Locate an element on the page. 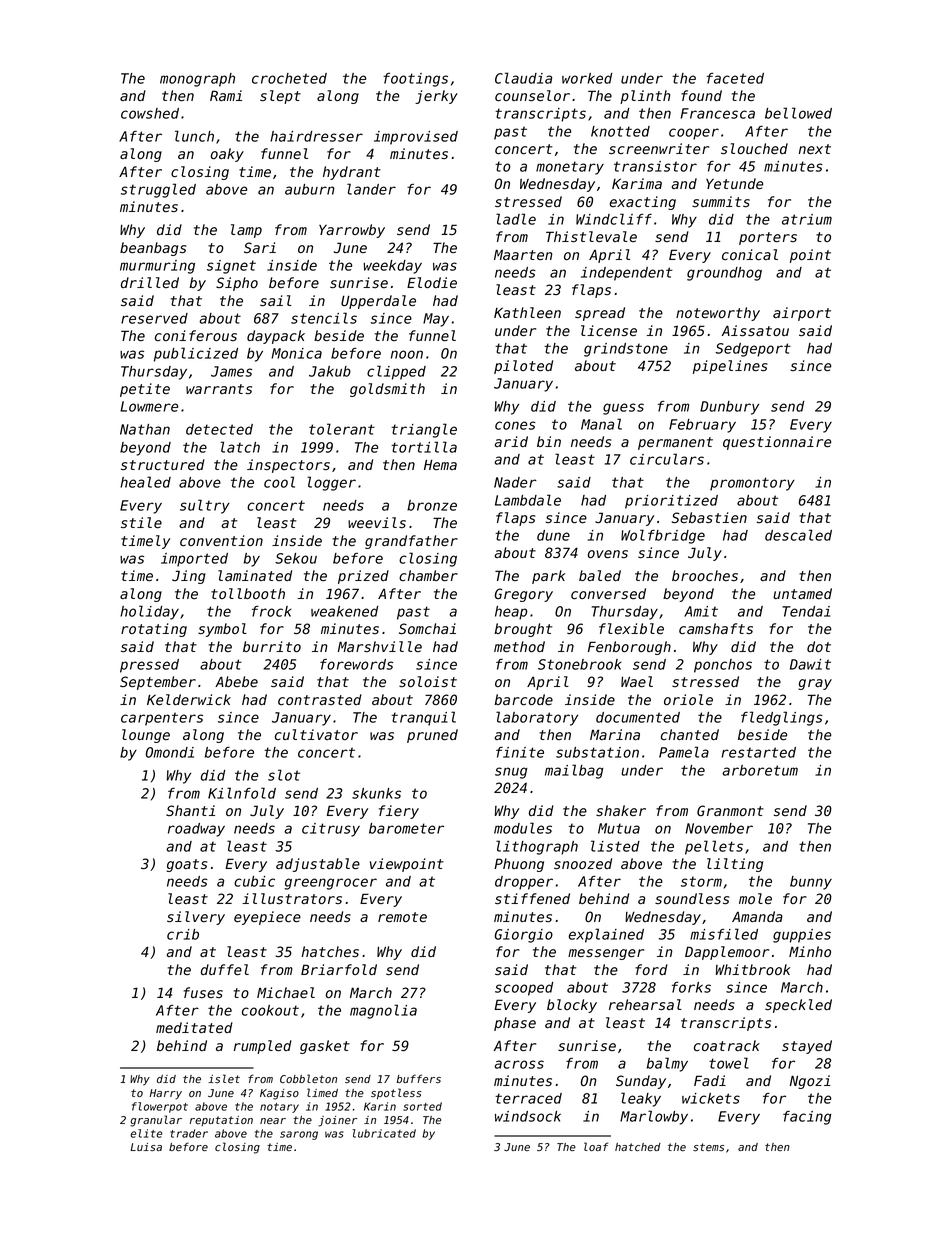  monograph is located at coordinates (197, 80).
